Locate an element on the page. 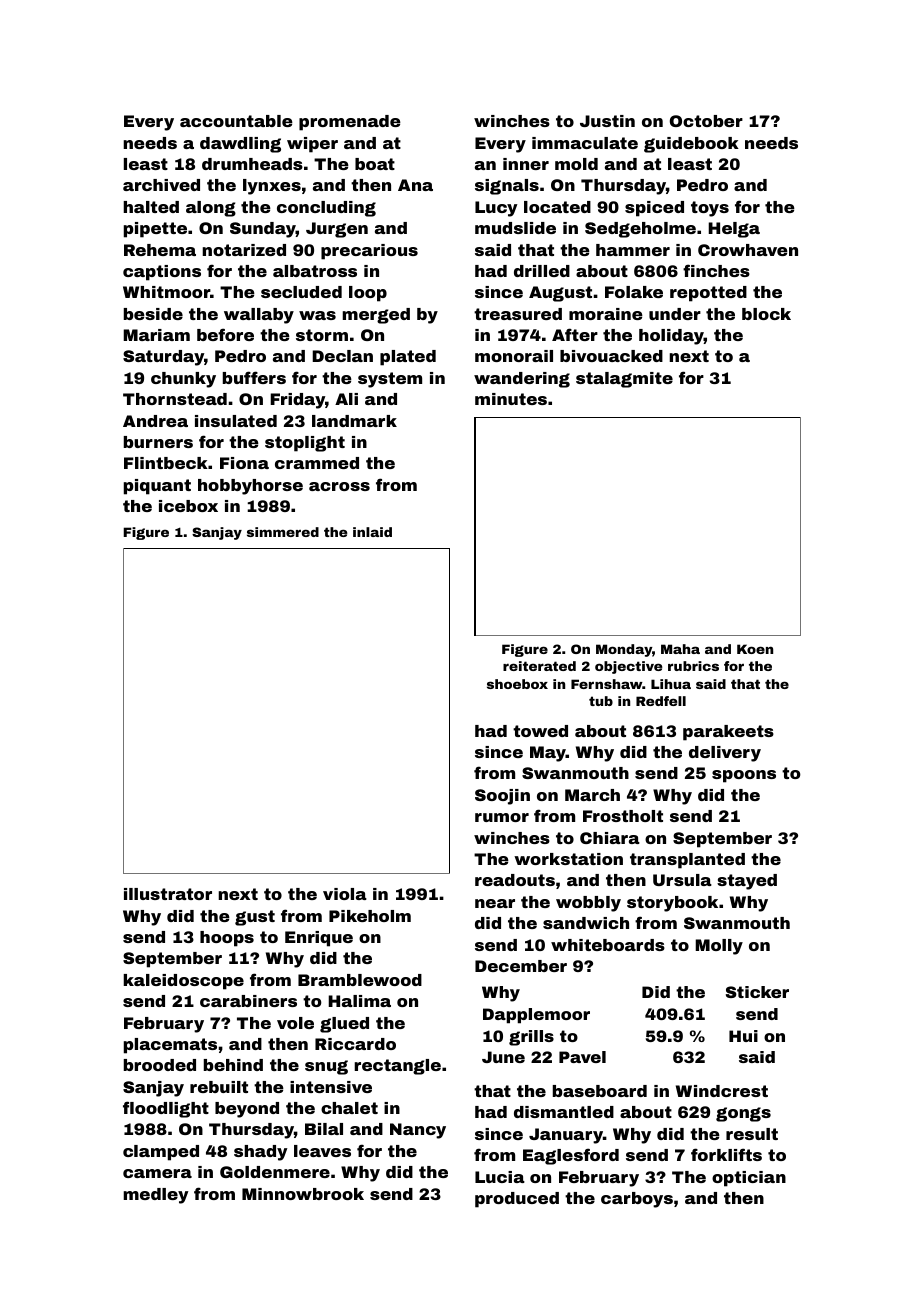  drilled is located at coordinates (542, 271).
